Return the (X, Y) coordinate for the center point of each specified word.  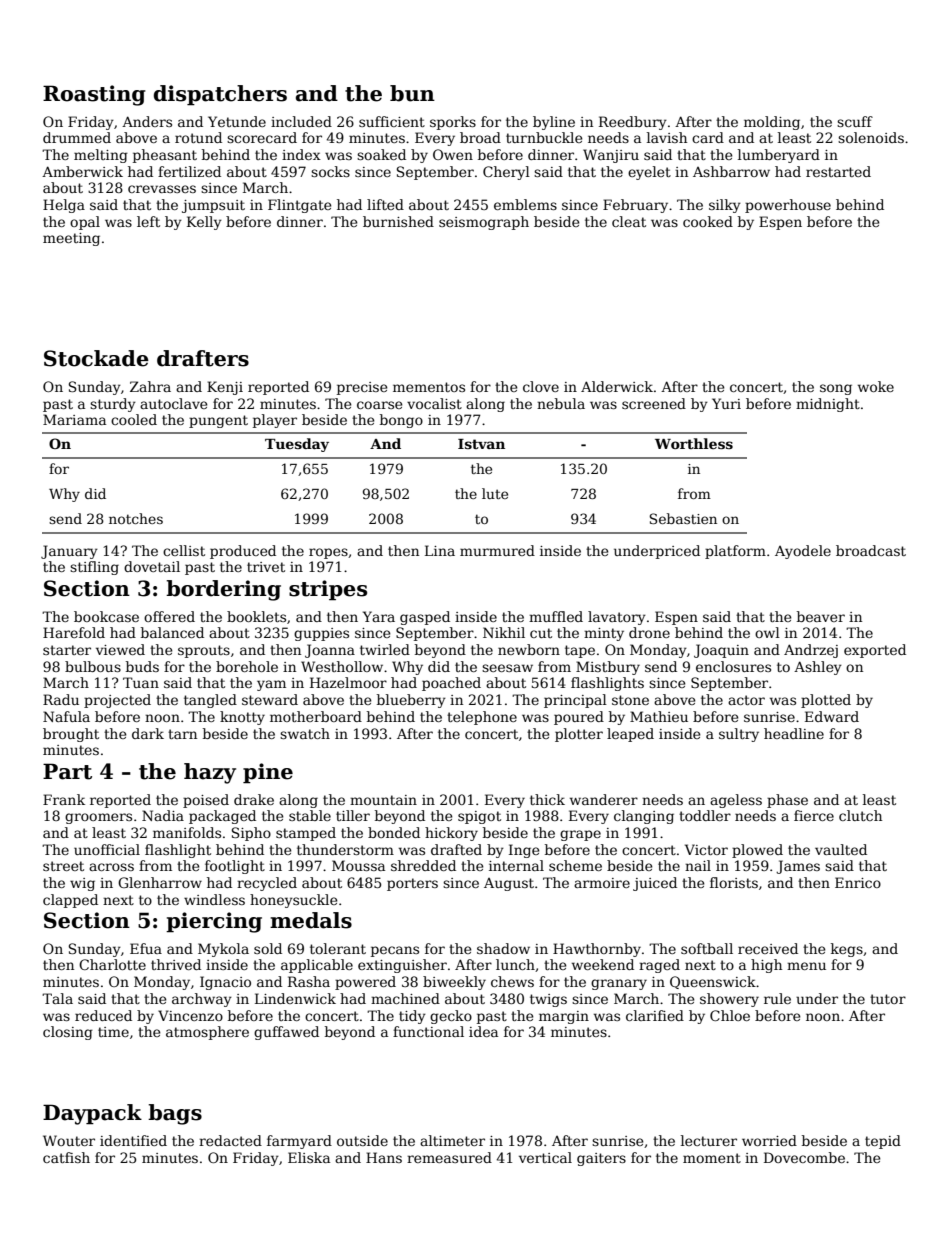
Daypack (92, 1114)
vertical (545, 1157)
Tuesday (297, 445)
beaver (821, 616)
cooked (708, 221)
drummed (77, 137)
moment (712, 1158)
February (635, 206)
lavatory (617, 618)
